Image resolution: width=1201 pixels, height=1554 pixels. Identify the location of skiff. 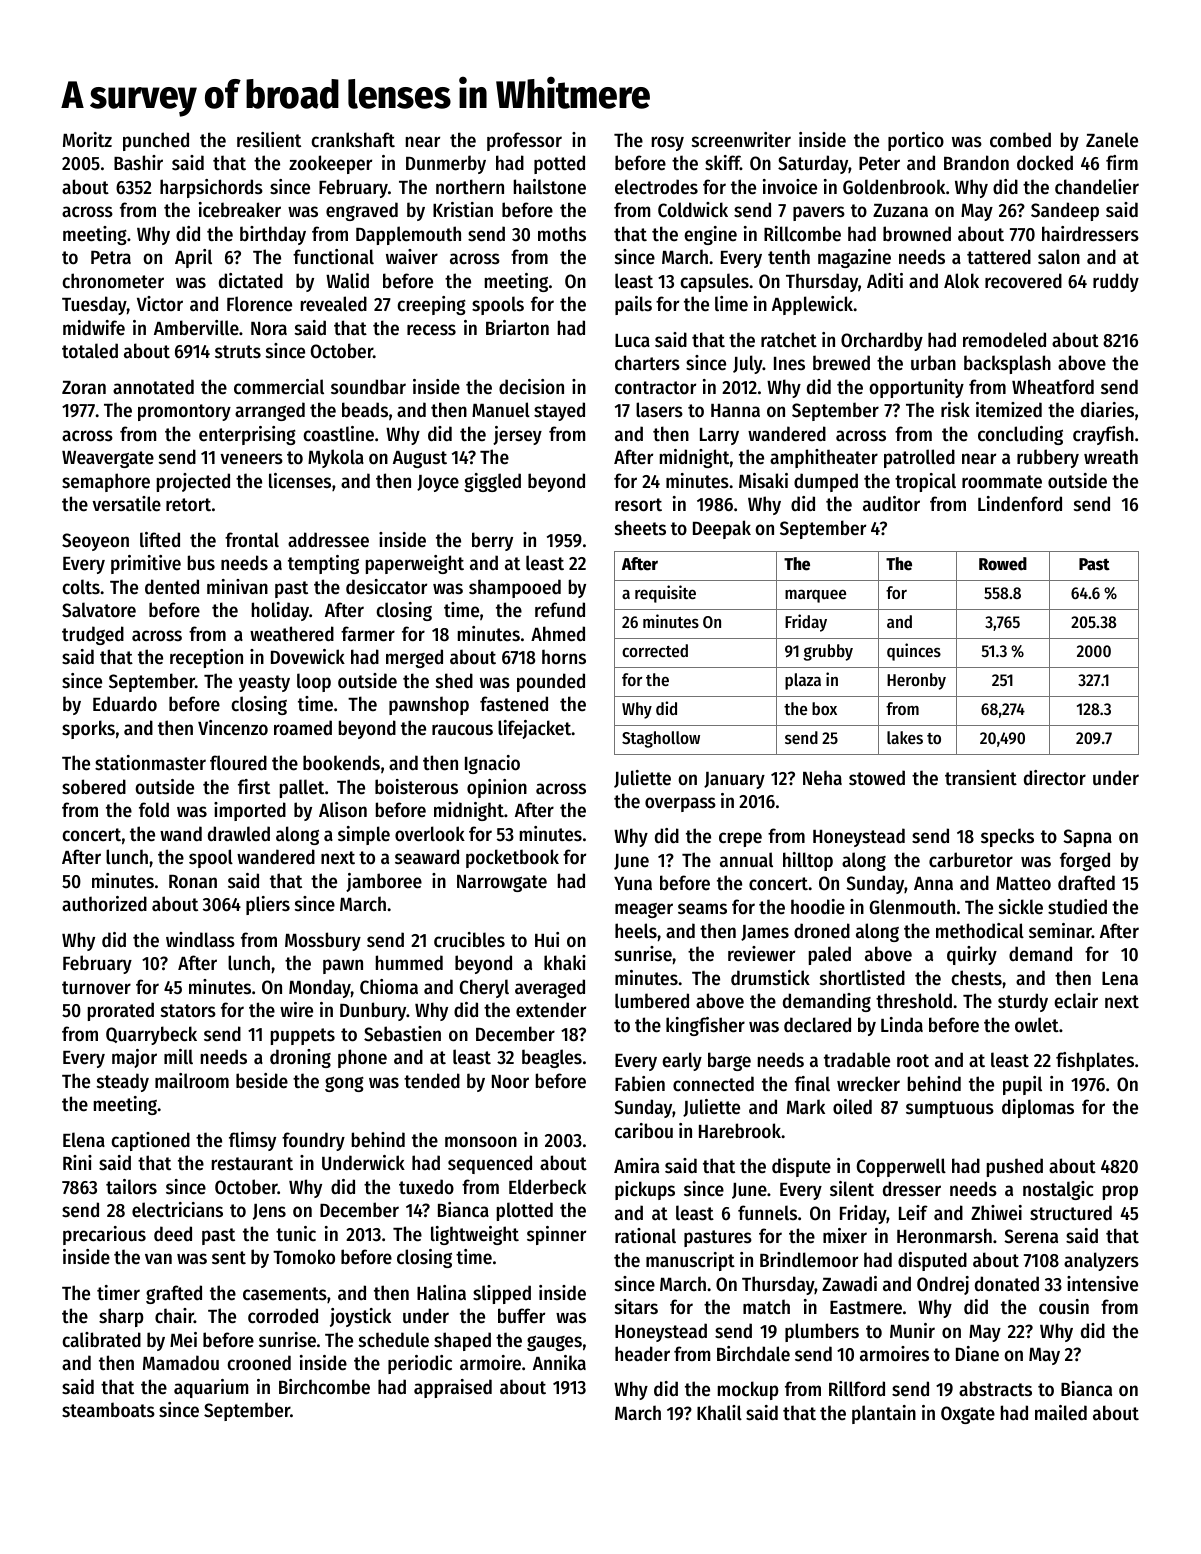
(722, 162).
